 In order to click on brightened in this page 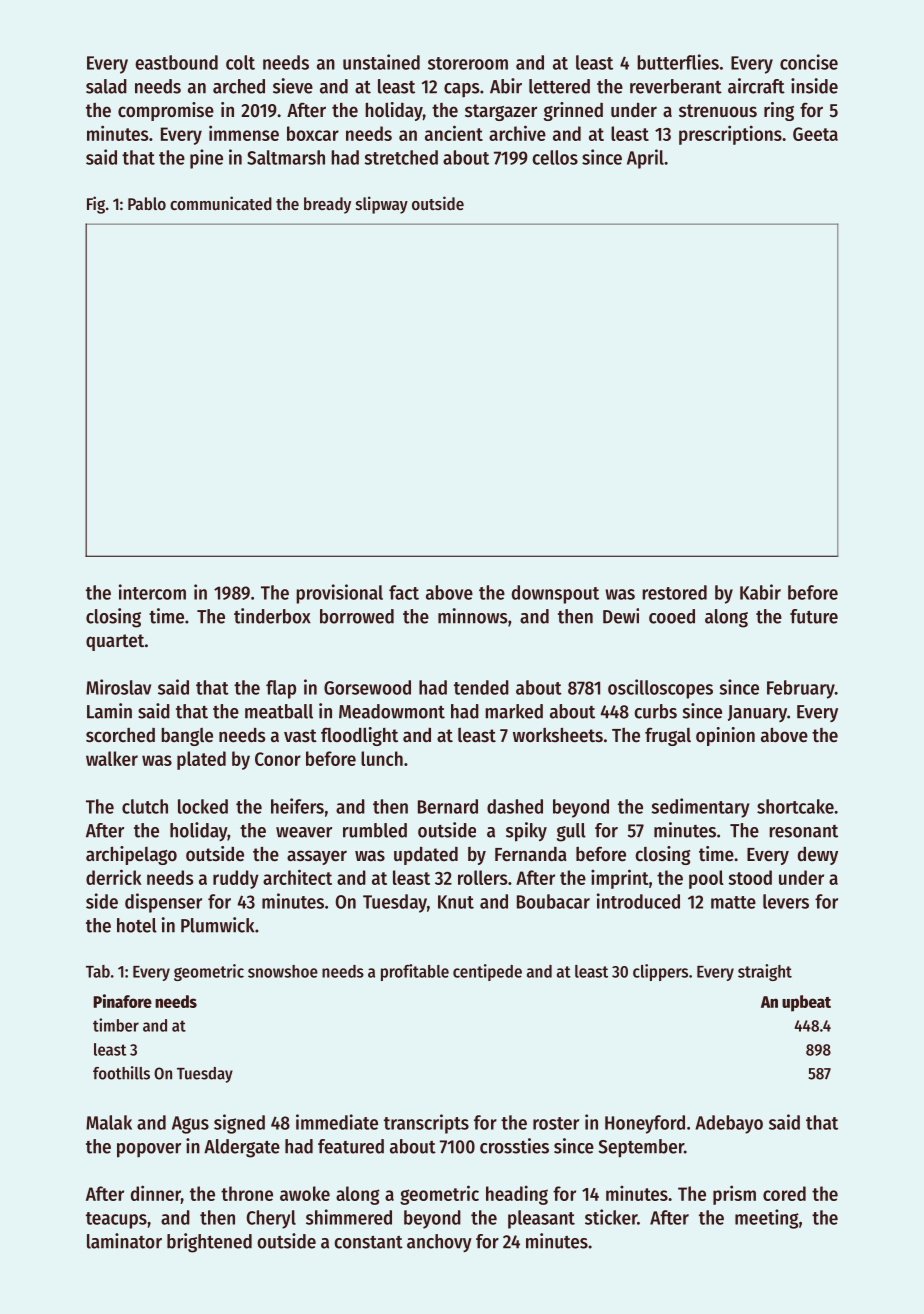, I will do `click(209, 1243)`.
